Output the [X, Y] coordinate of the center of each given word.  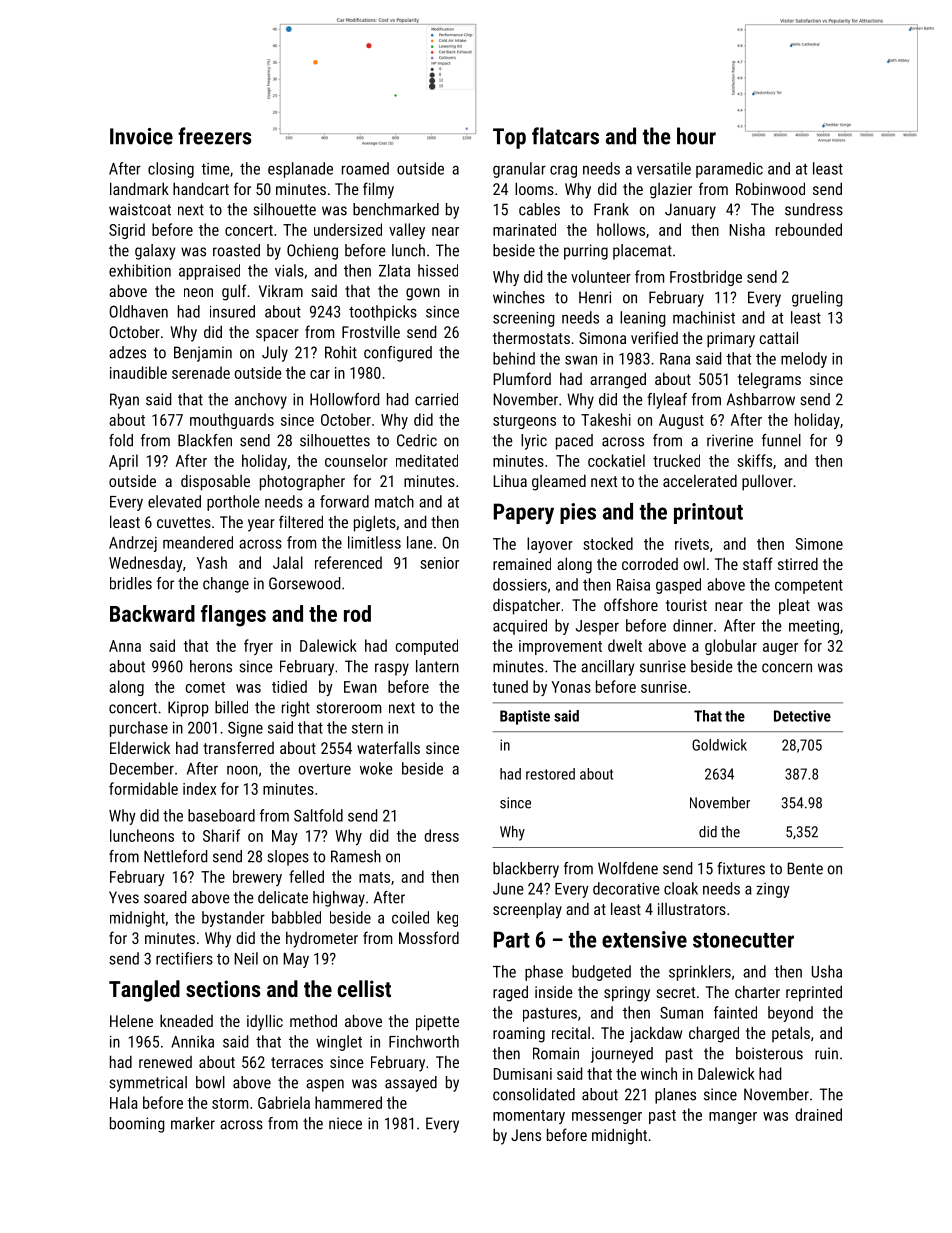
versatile [664, 168]
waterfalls [388, 747]
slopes [288, 858]
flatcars [565, 136]
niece [345, 1123]
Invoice [141, 136]
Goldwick [719, 745]
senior [439, 563]
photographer [302, 482]
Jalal [288, 562]
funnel [781, 440]
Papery [524, 513]
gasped [678, 586]
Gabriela [284, 1102]
